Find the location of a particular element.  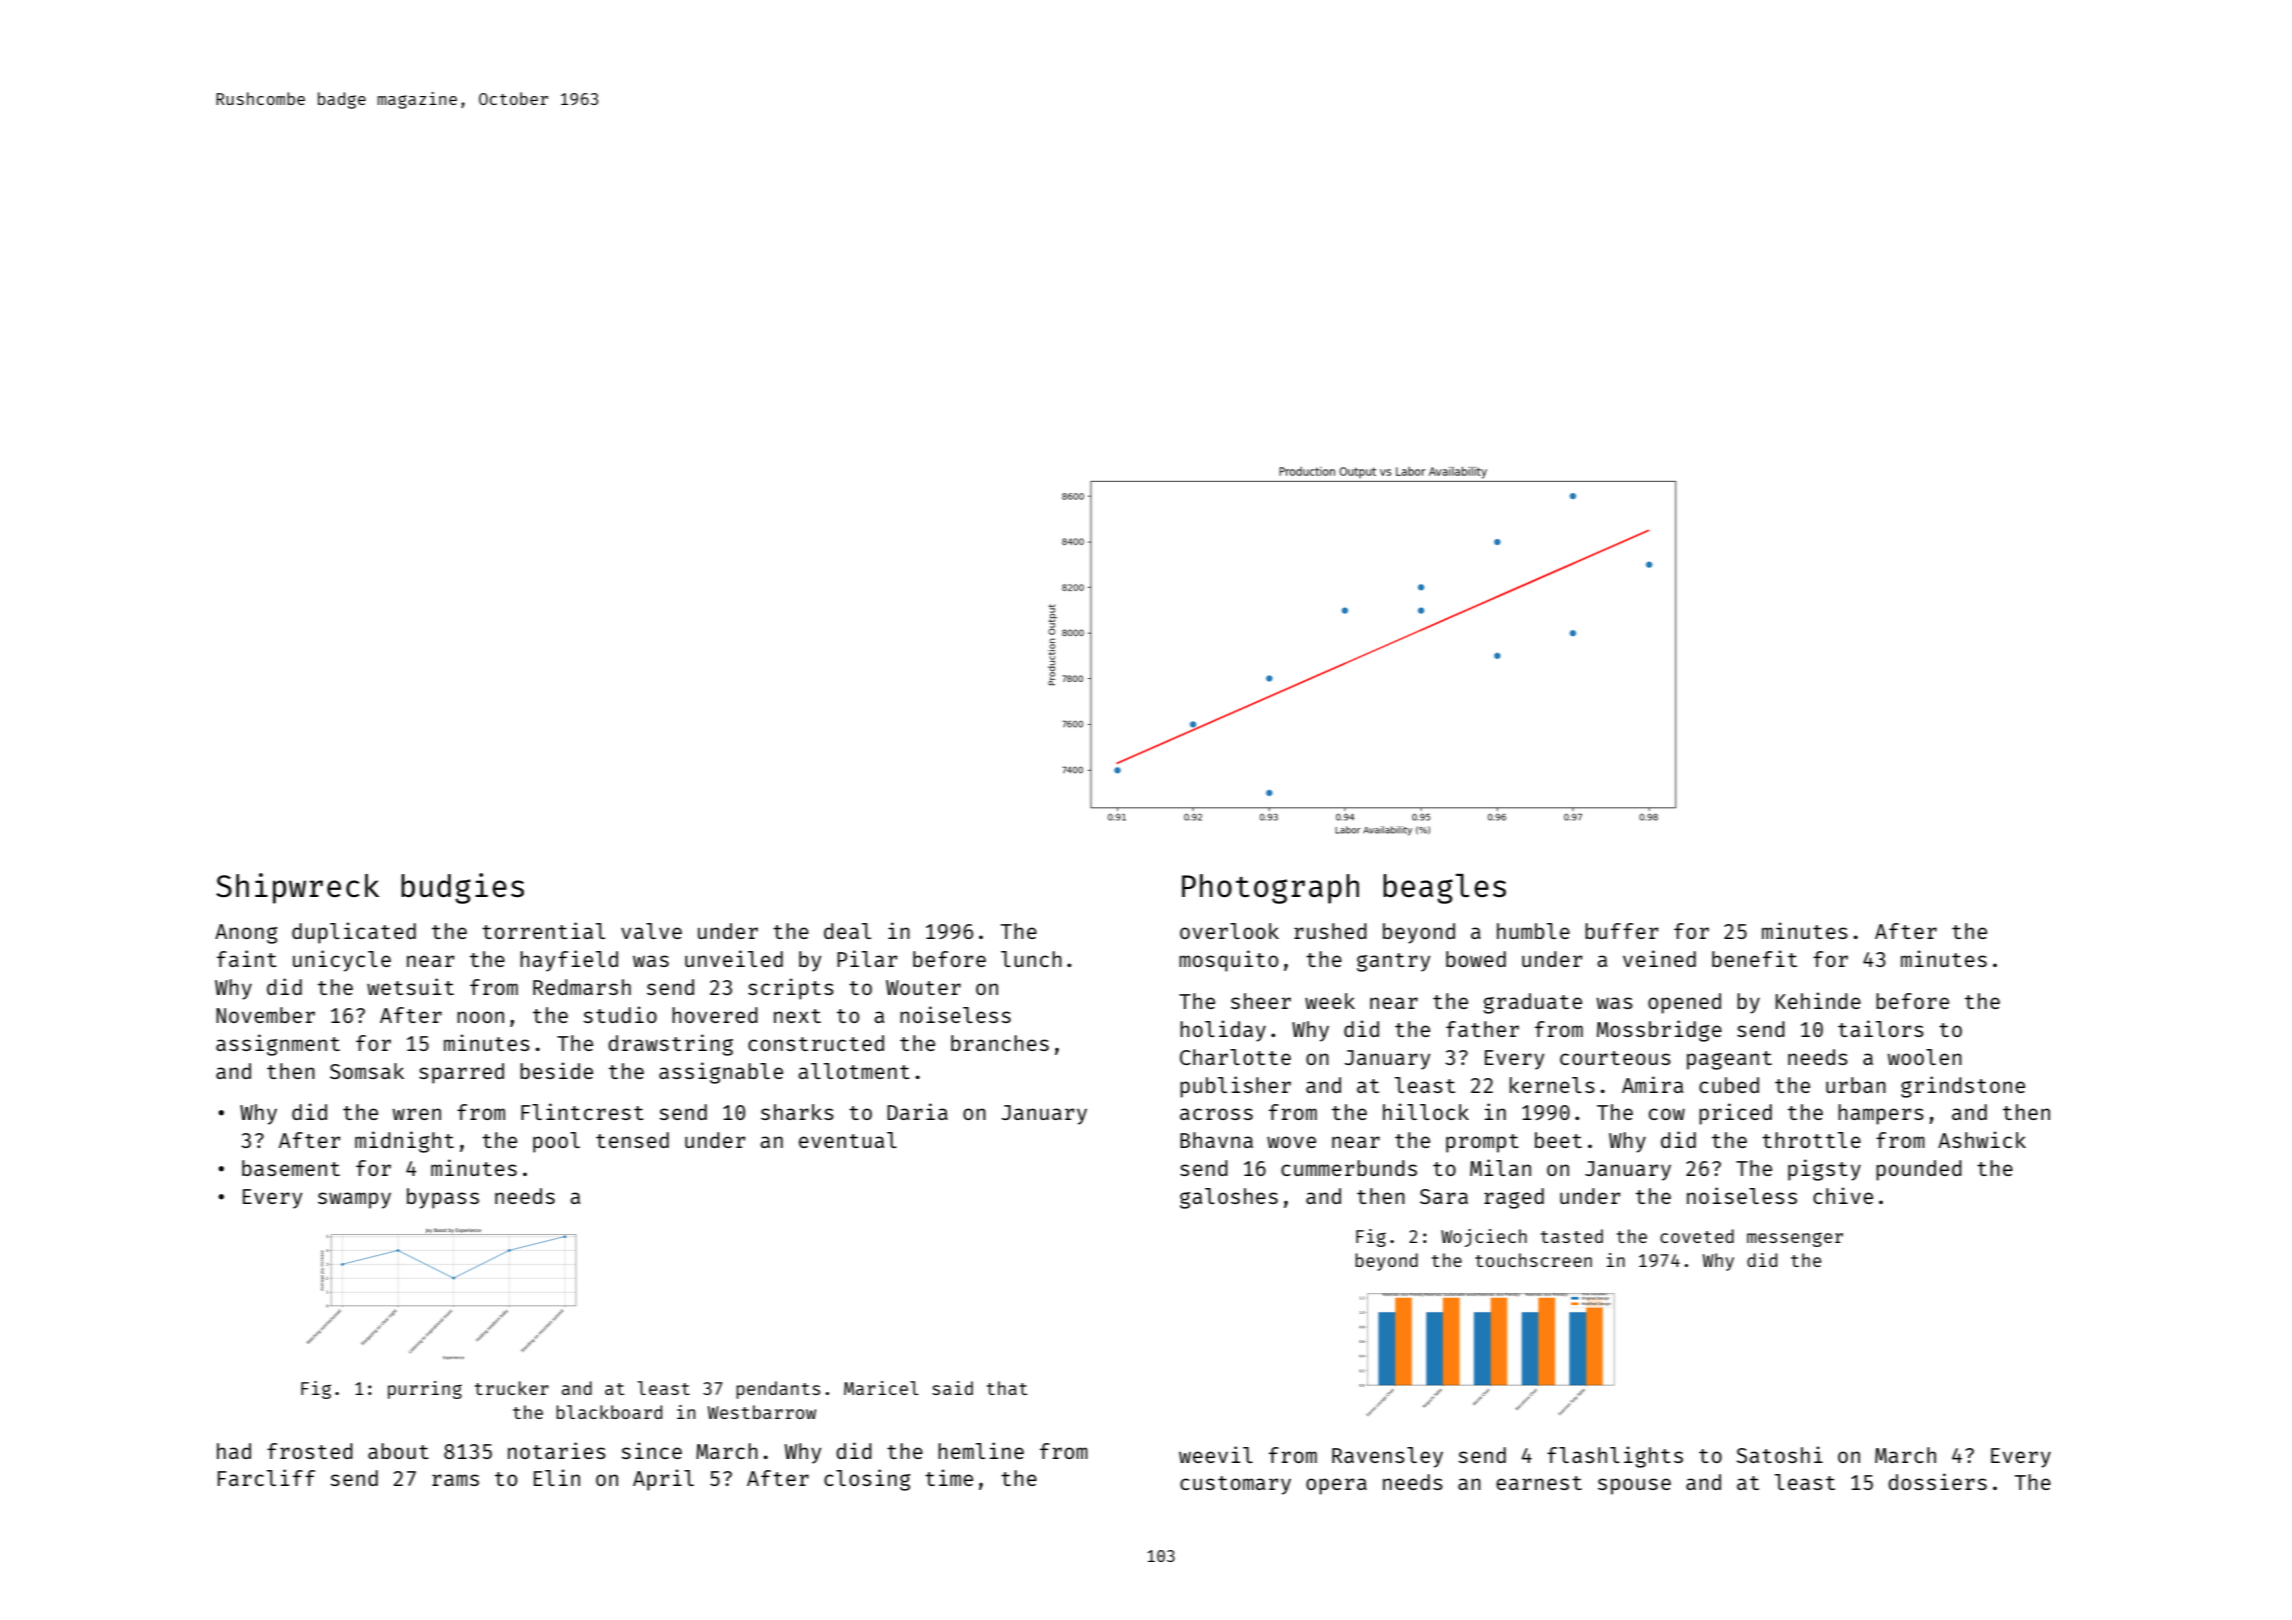

messenger is located at coordinates (1795, 1239).
